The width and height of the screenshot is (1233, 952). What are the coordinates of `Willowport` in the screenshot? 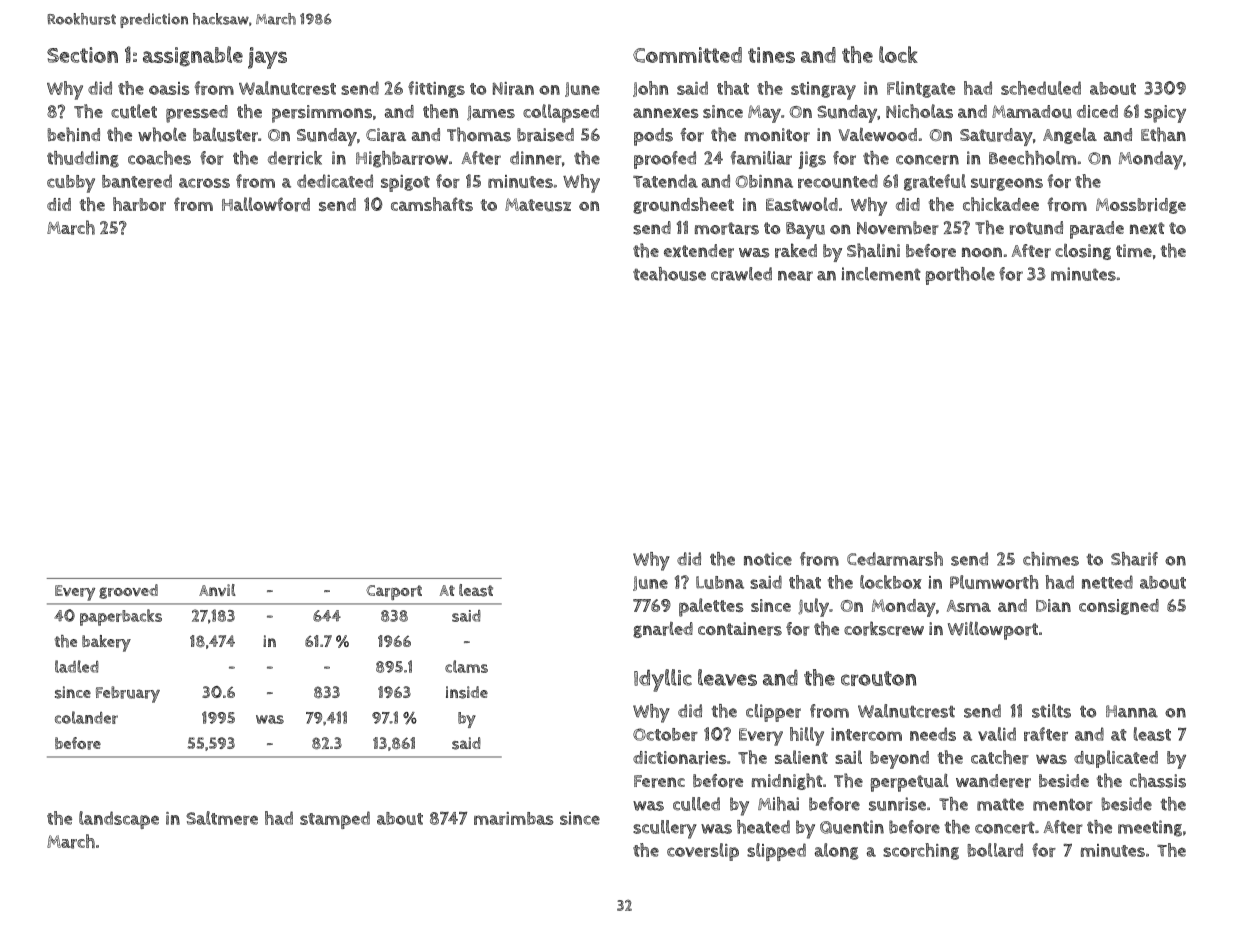 It's located at (993, 630).
